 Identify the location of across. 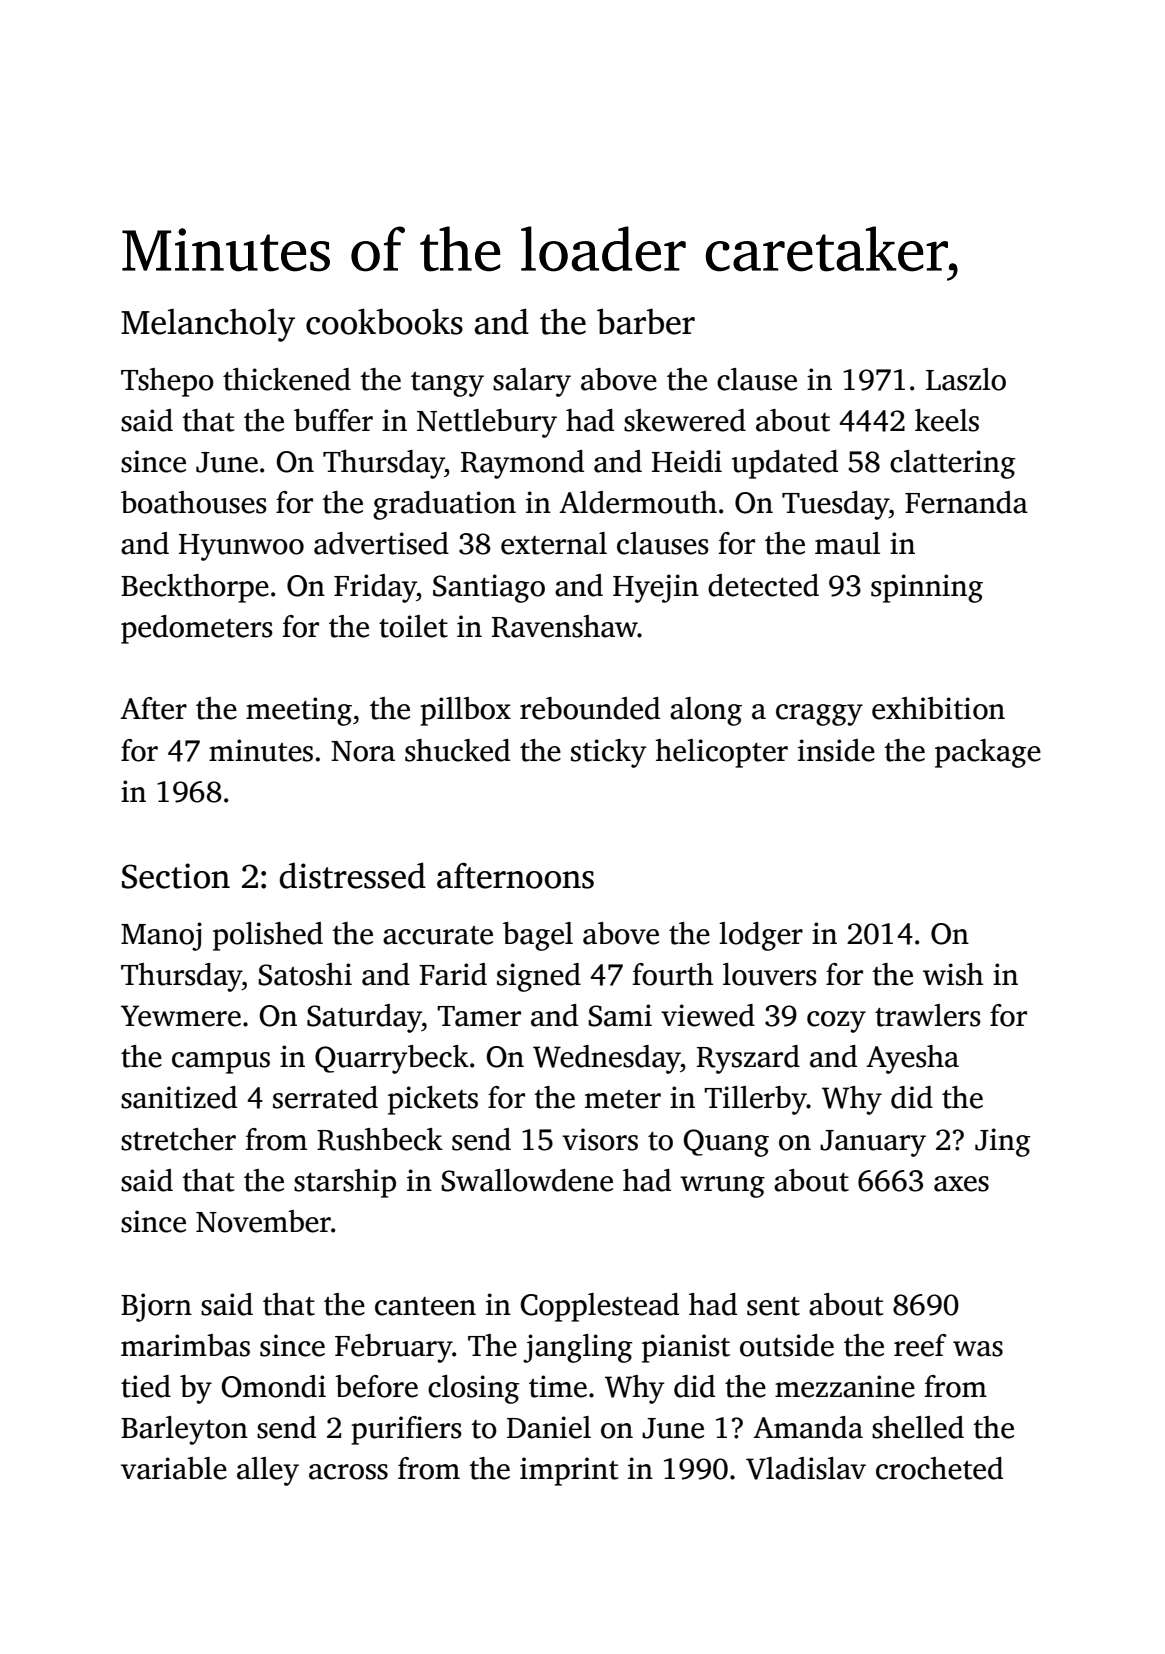
(348, 1472).
